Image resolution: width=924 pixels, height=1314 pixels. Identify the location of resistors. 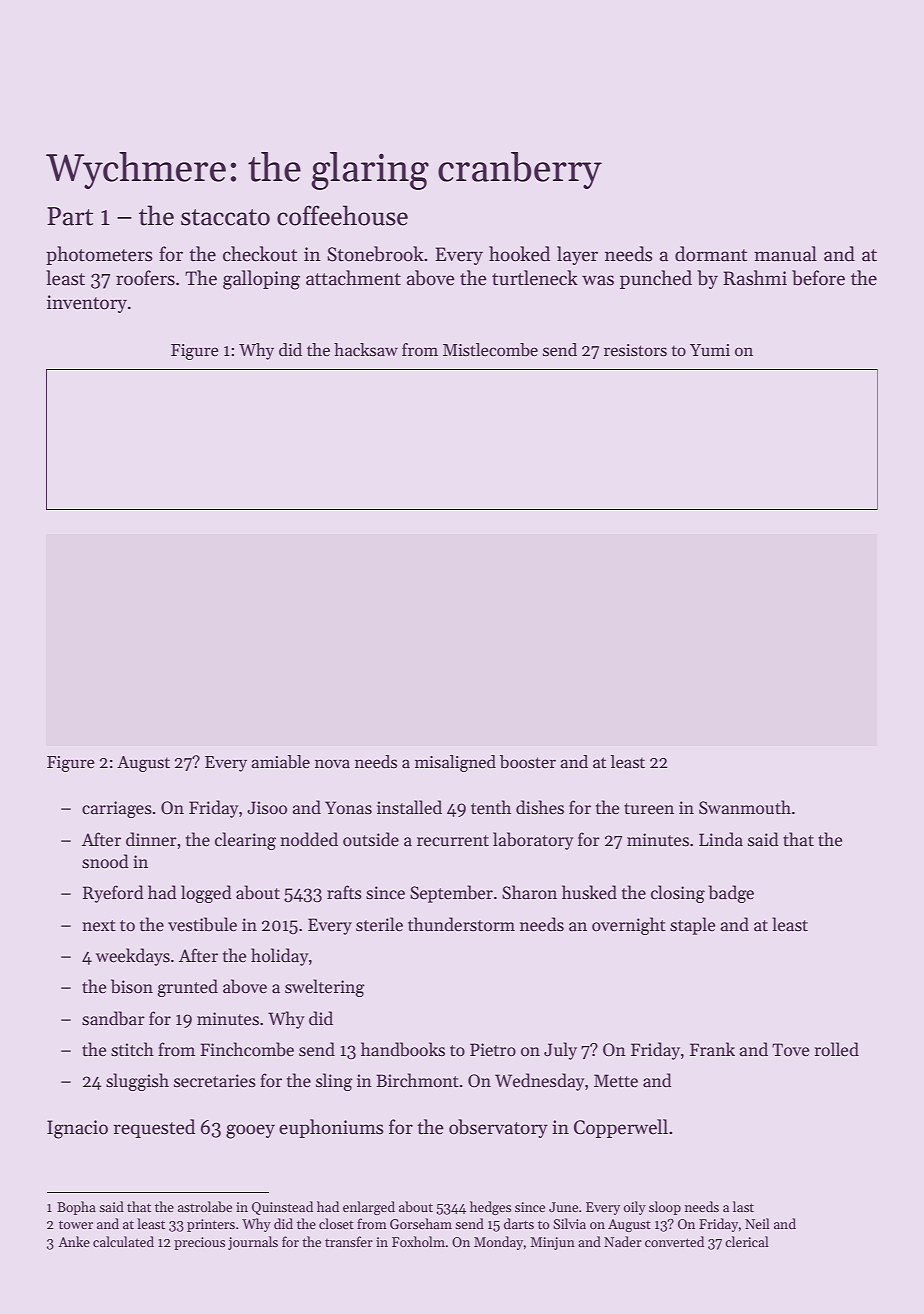
(635, 350).
